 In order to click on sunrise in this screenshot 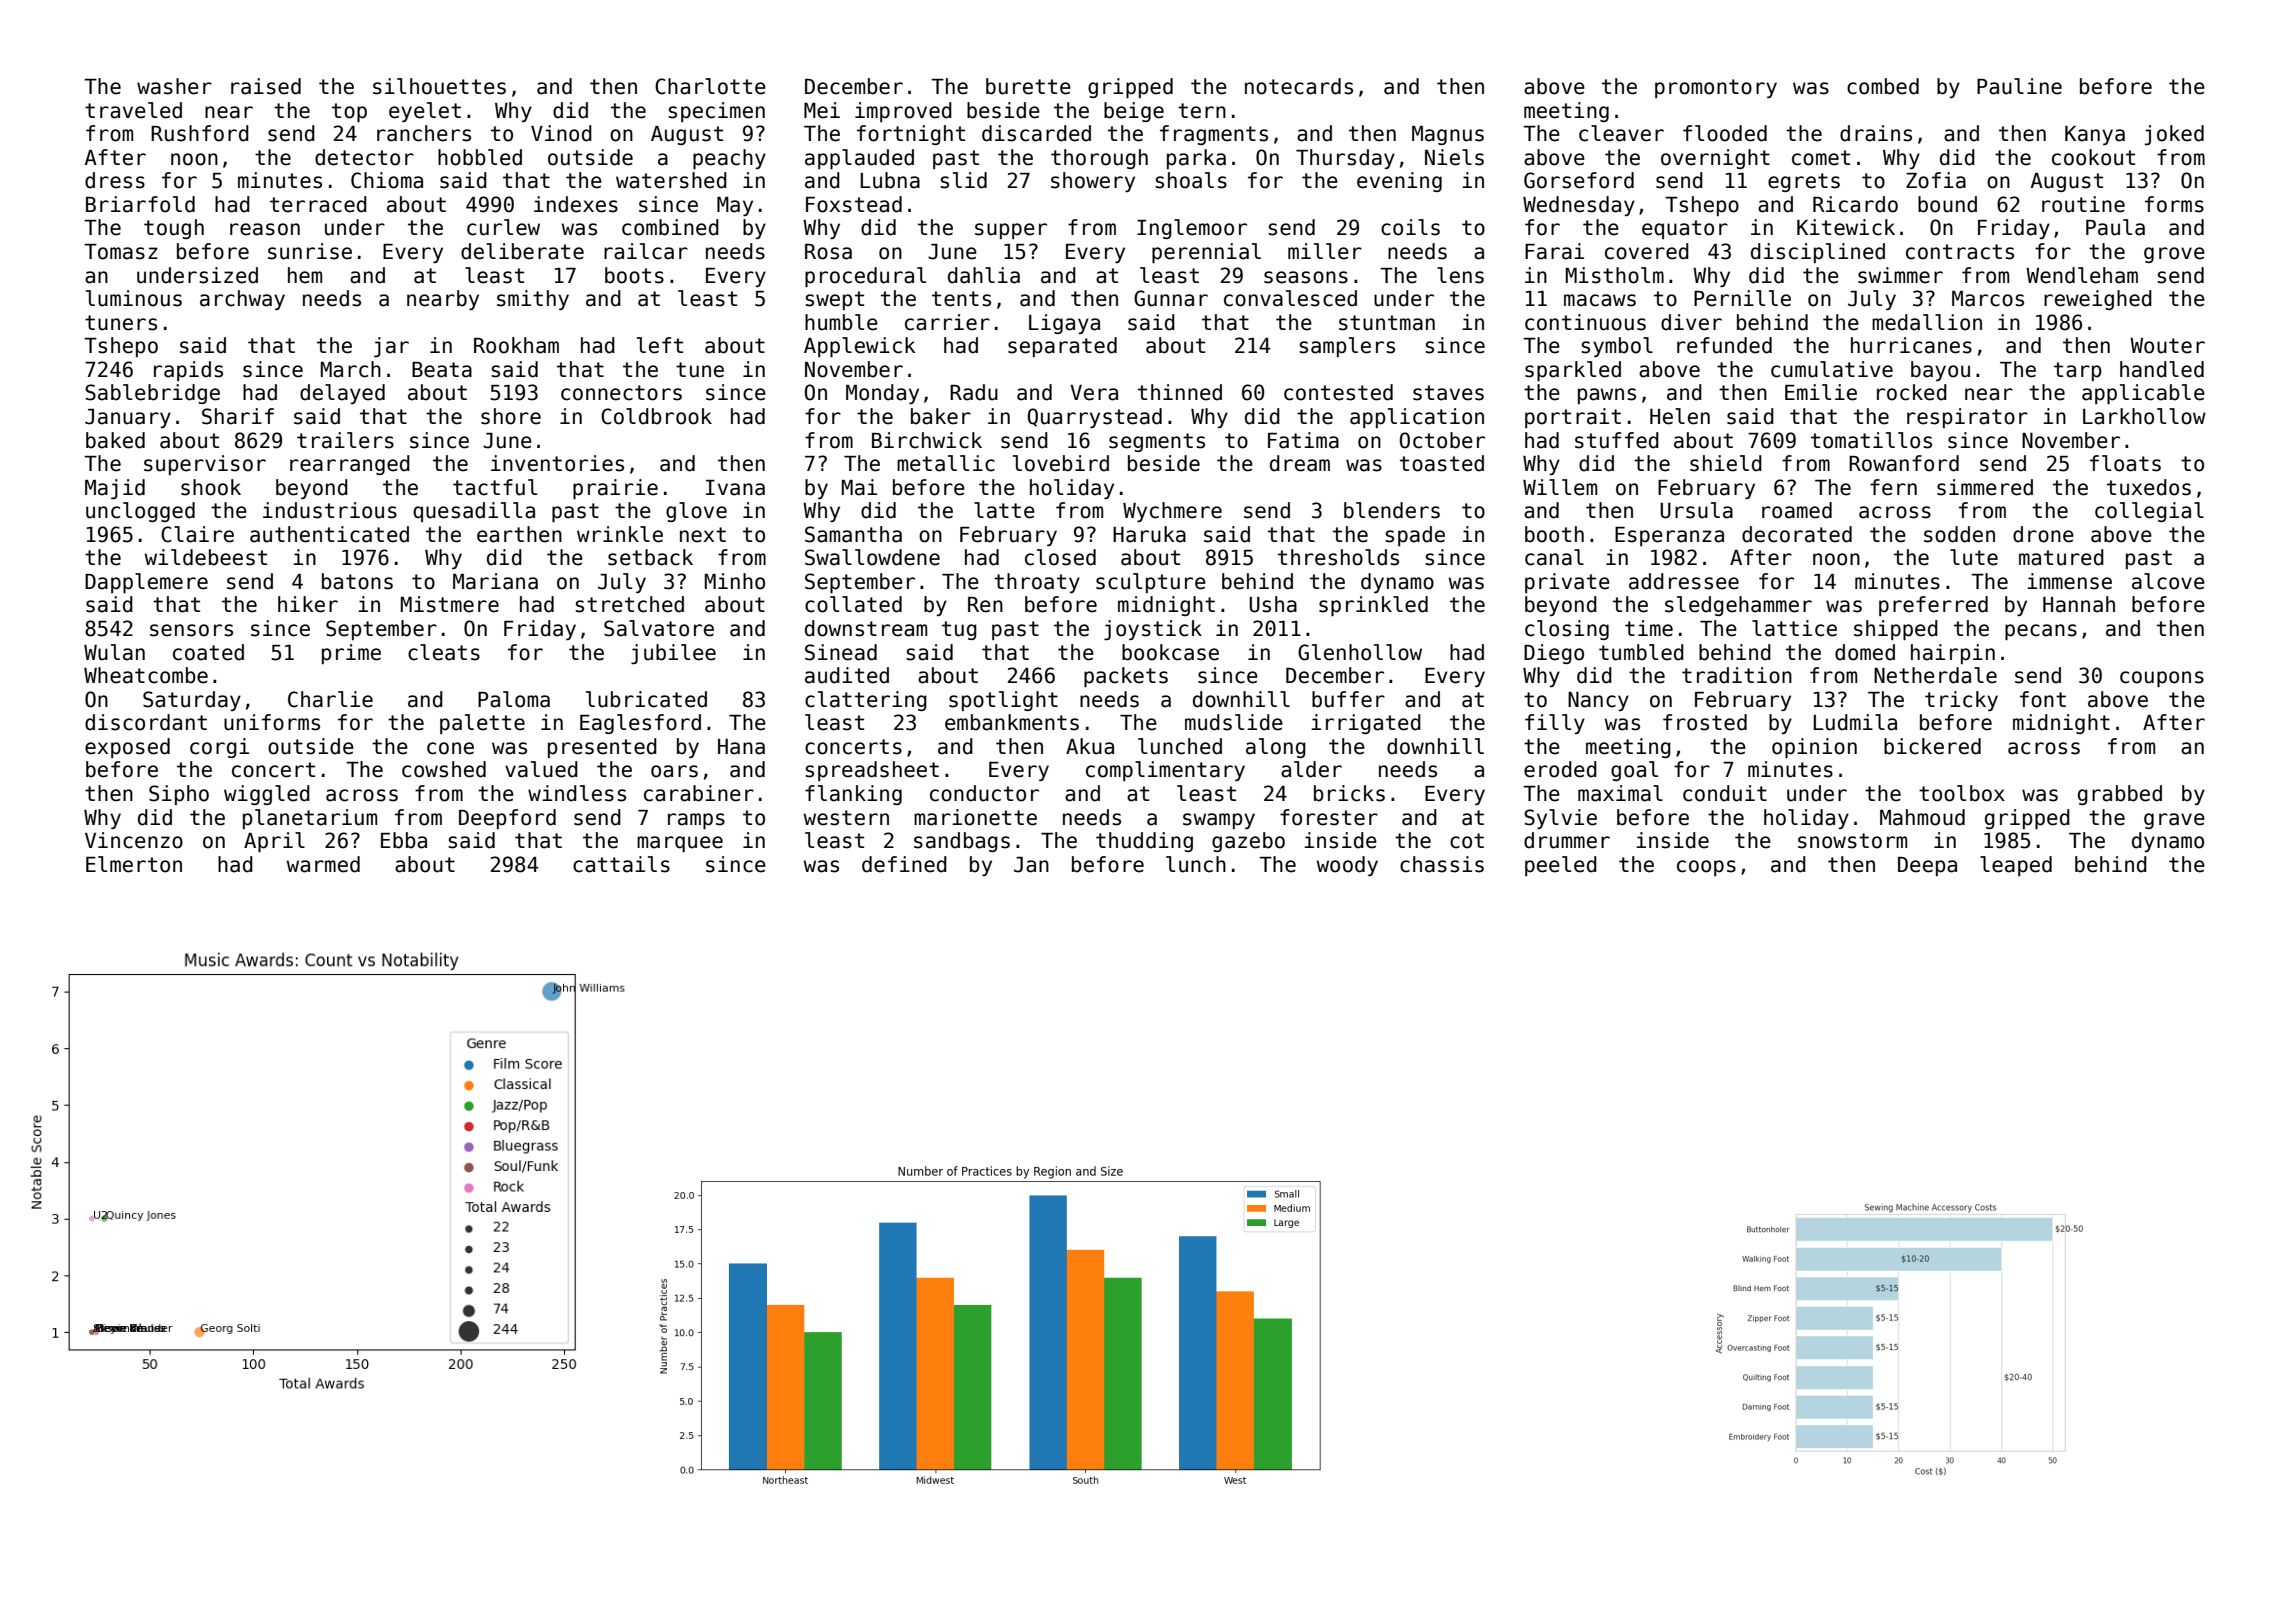, I will do `click(310, 251)`.
